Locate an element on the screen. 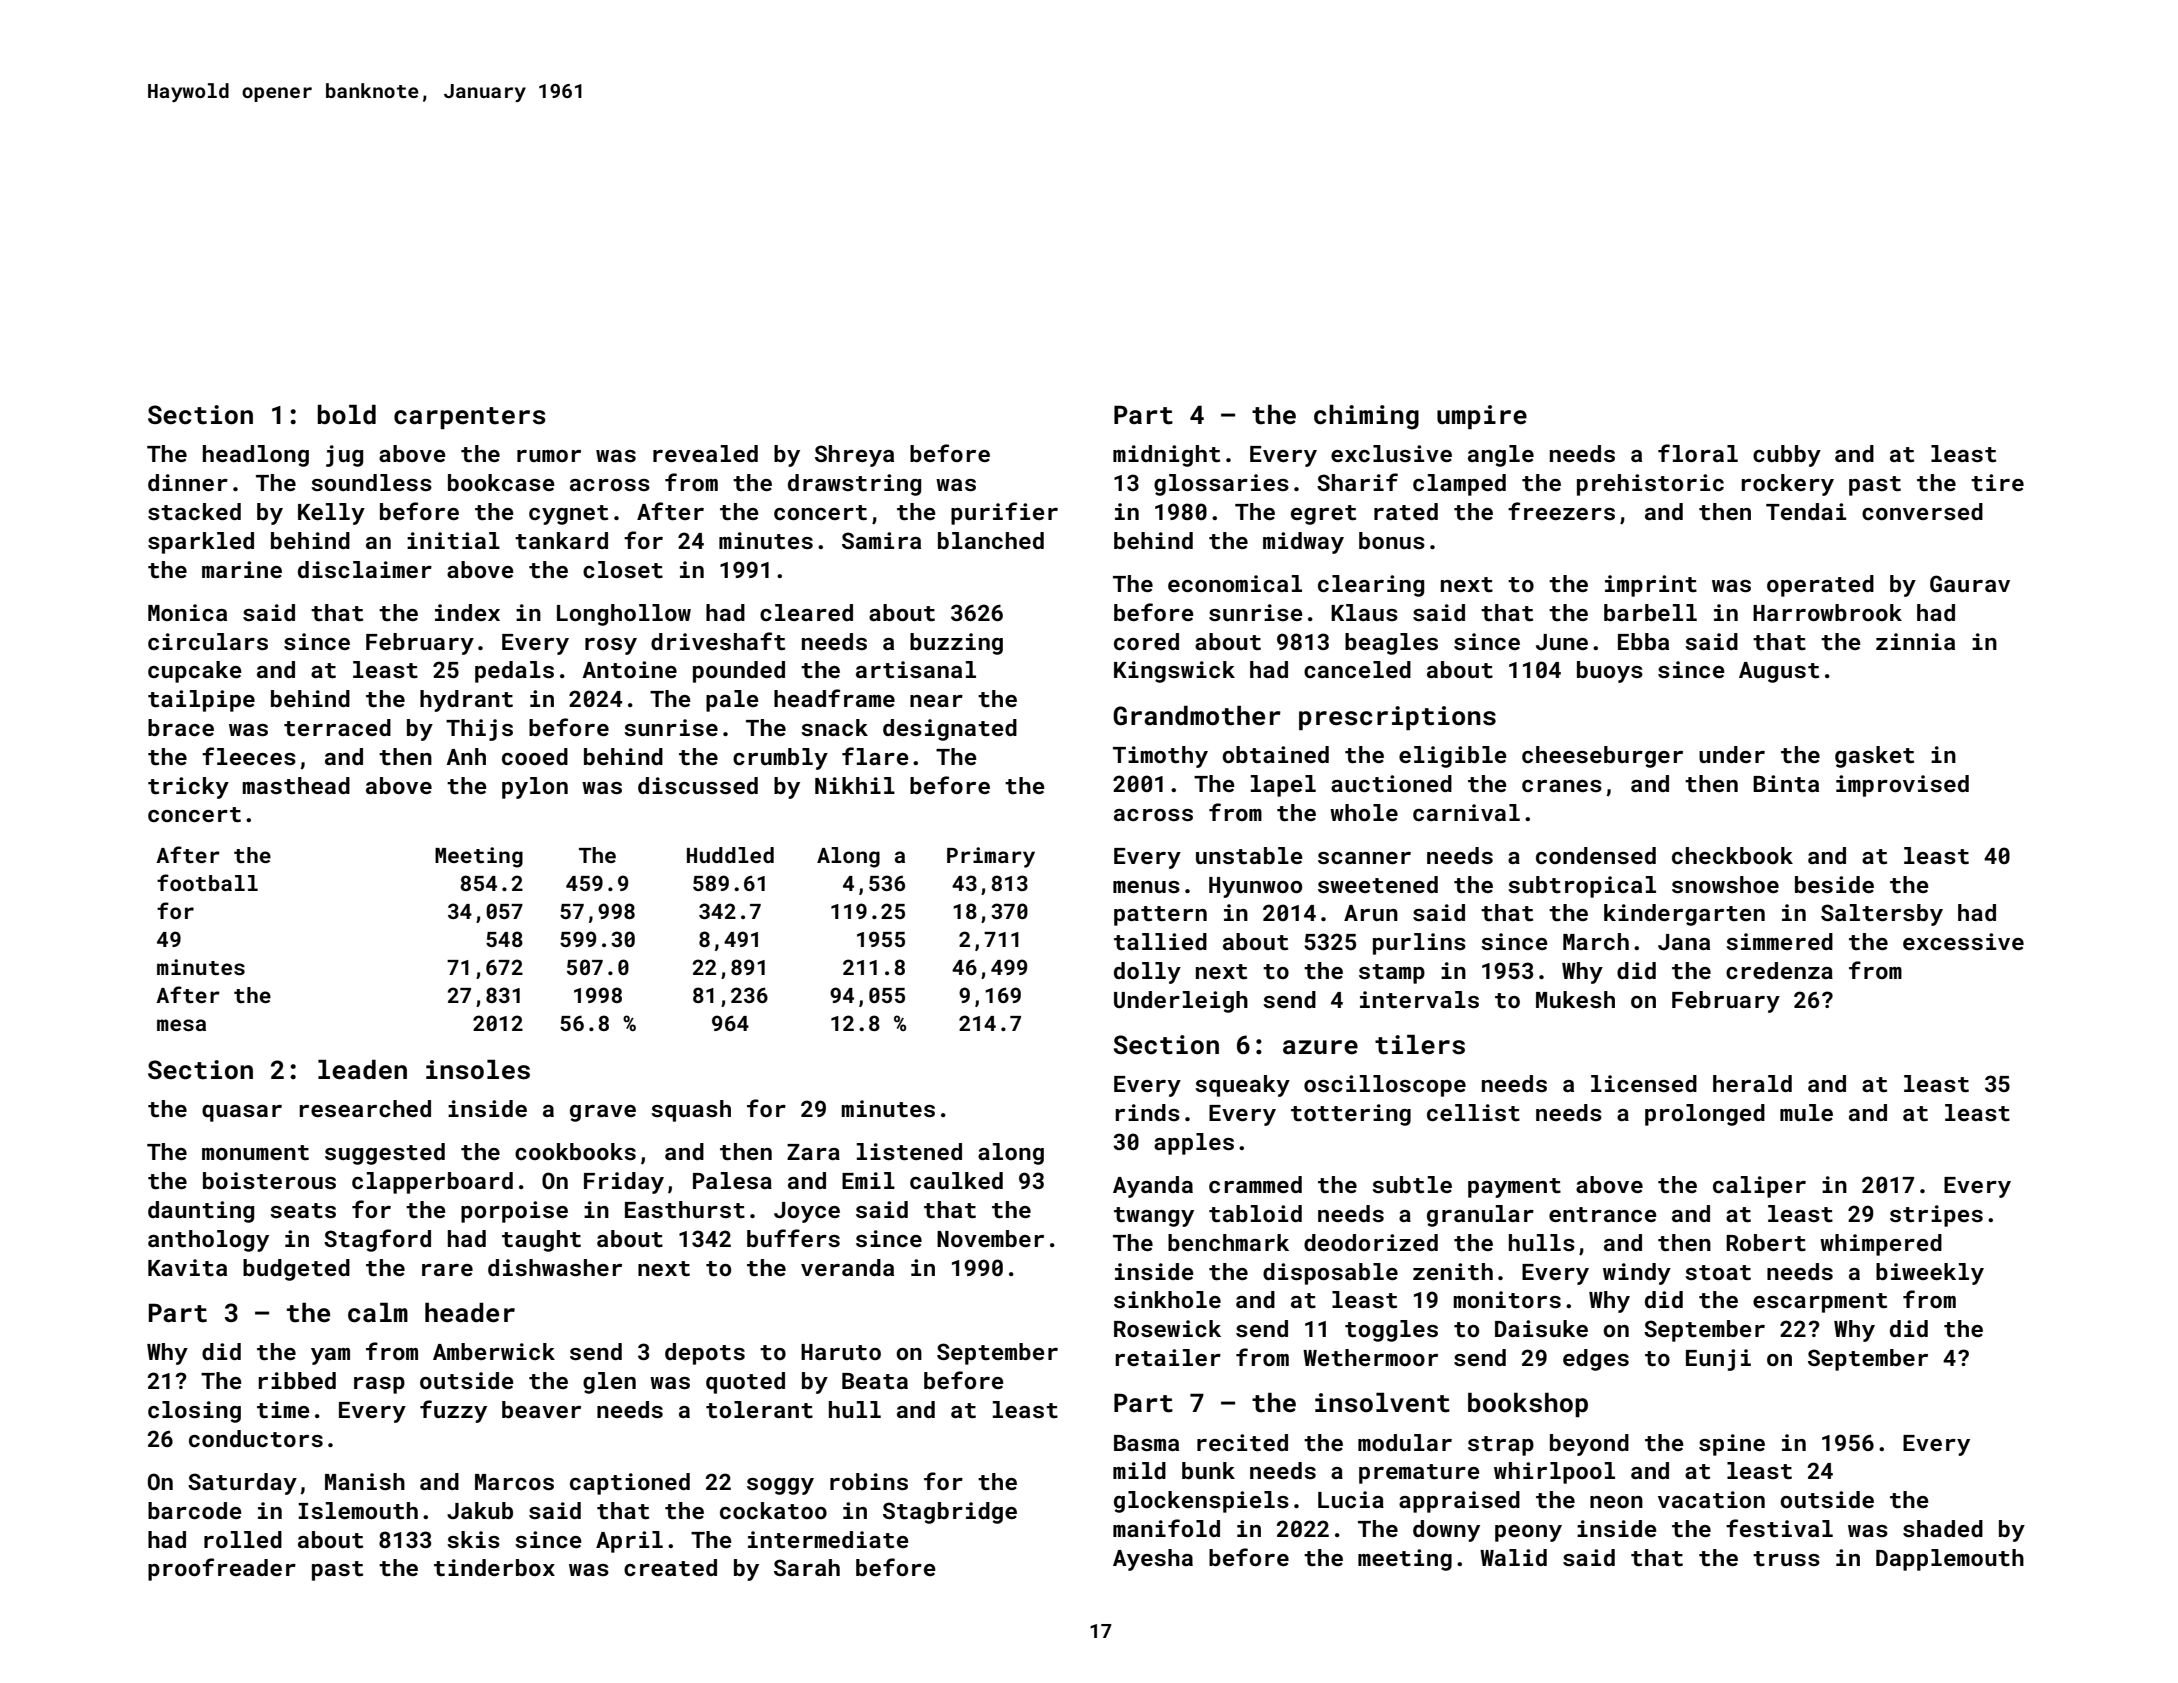 This screenshot has width=2178, height=1683. glossaries is located at coordinates (1221, 485).
